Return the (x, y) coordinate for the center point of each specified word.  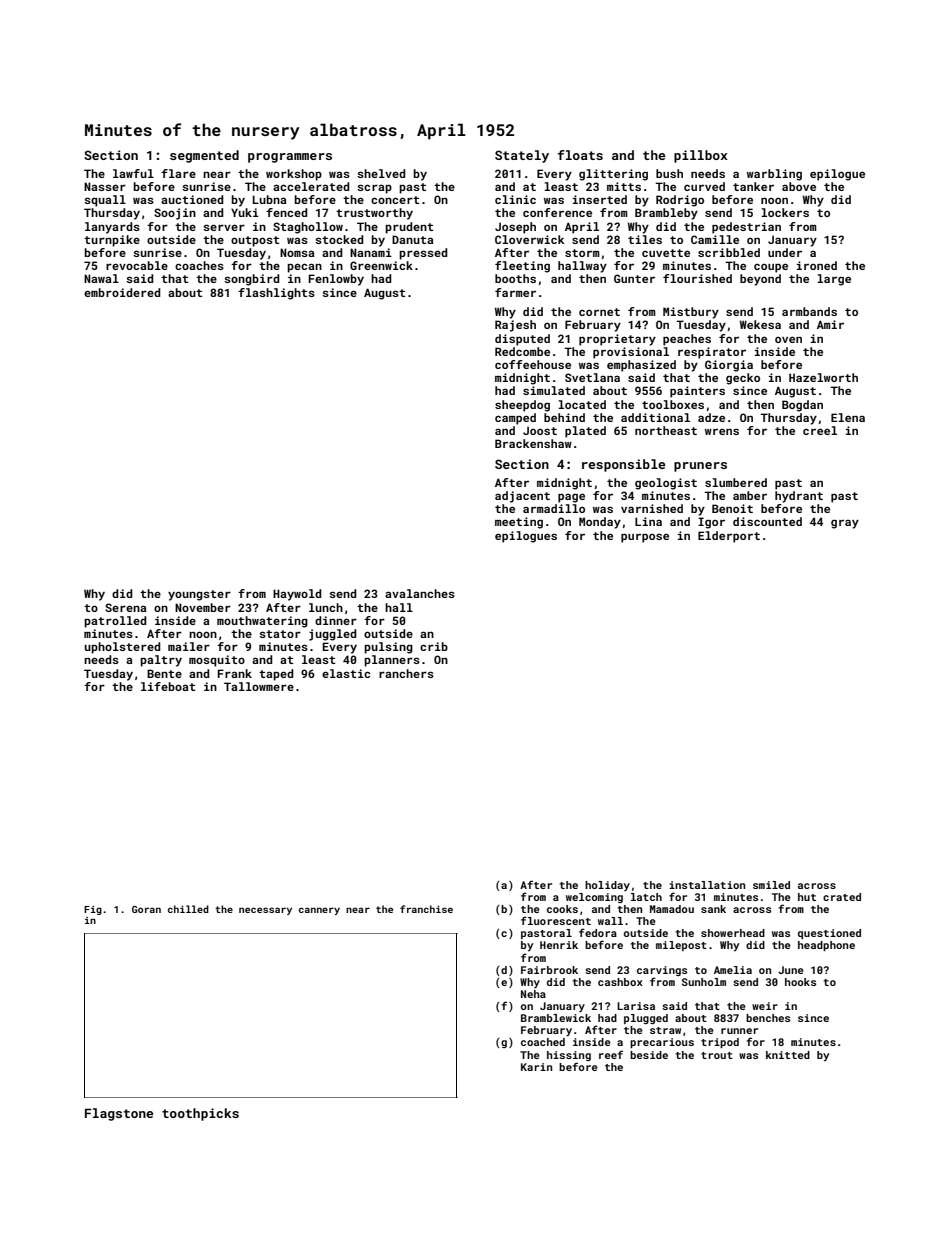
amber (750, 495)
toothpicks (200, 1114)
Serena (125, 607)
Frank (234, 673)
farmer (515, 292)
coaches (199, 265)
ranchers (406, 673)
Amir (830, 324)
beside (649, 1055)
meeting (519, 523)
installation (707, 885)
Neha (533, 994)
